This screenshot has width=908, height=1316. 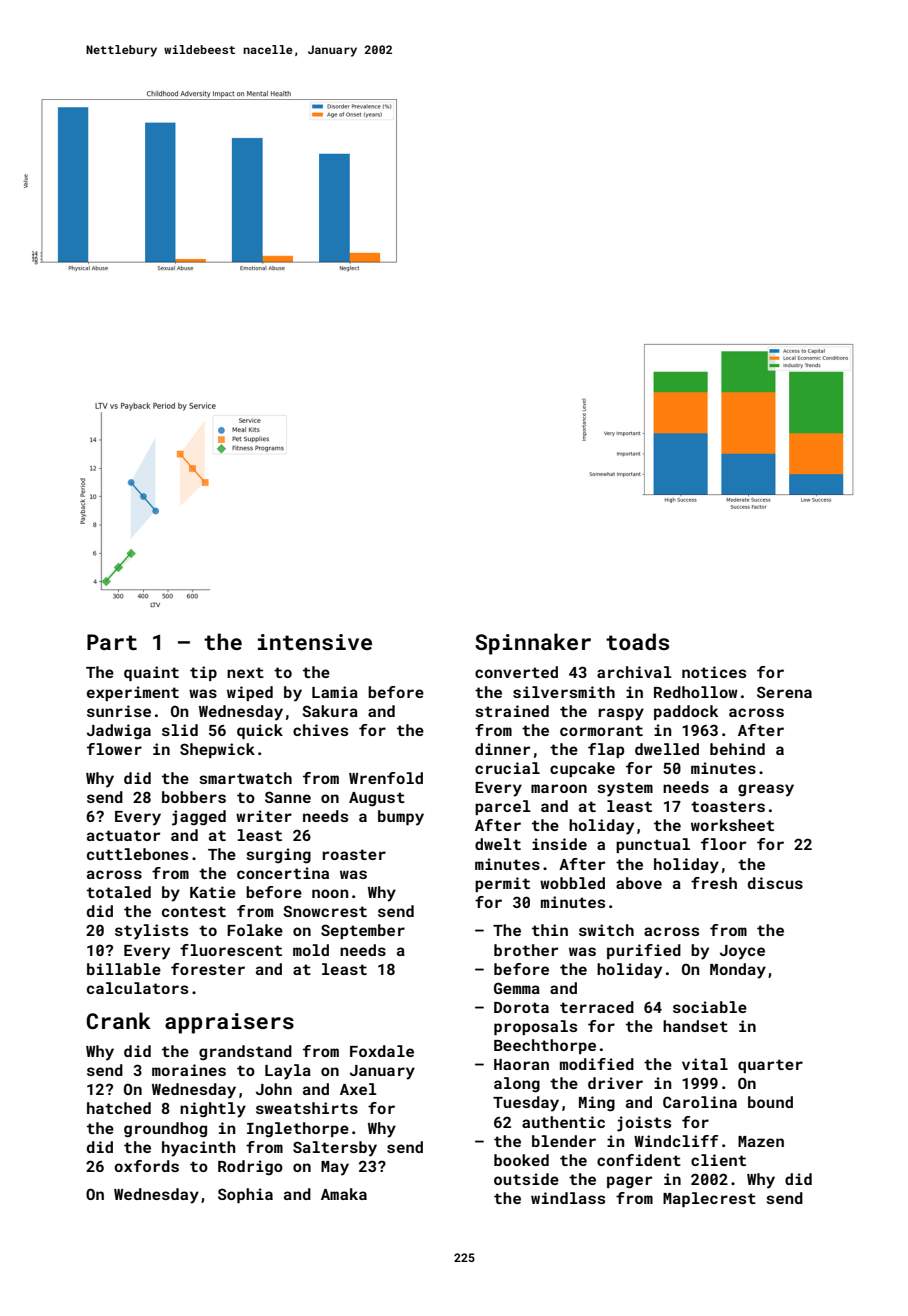 I want to click on Foxdale, so click(x=382, y=1051).
